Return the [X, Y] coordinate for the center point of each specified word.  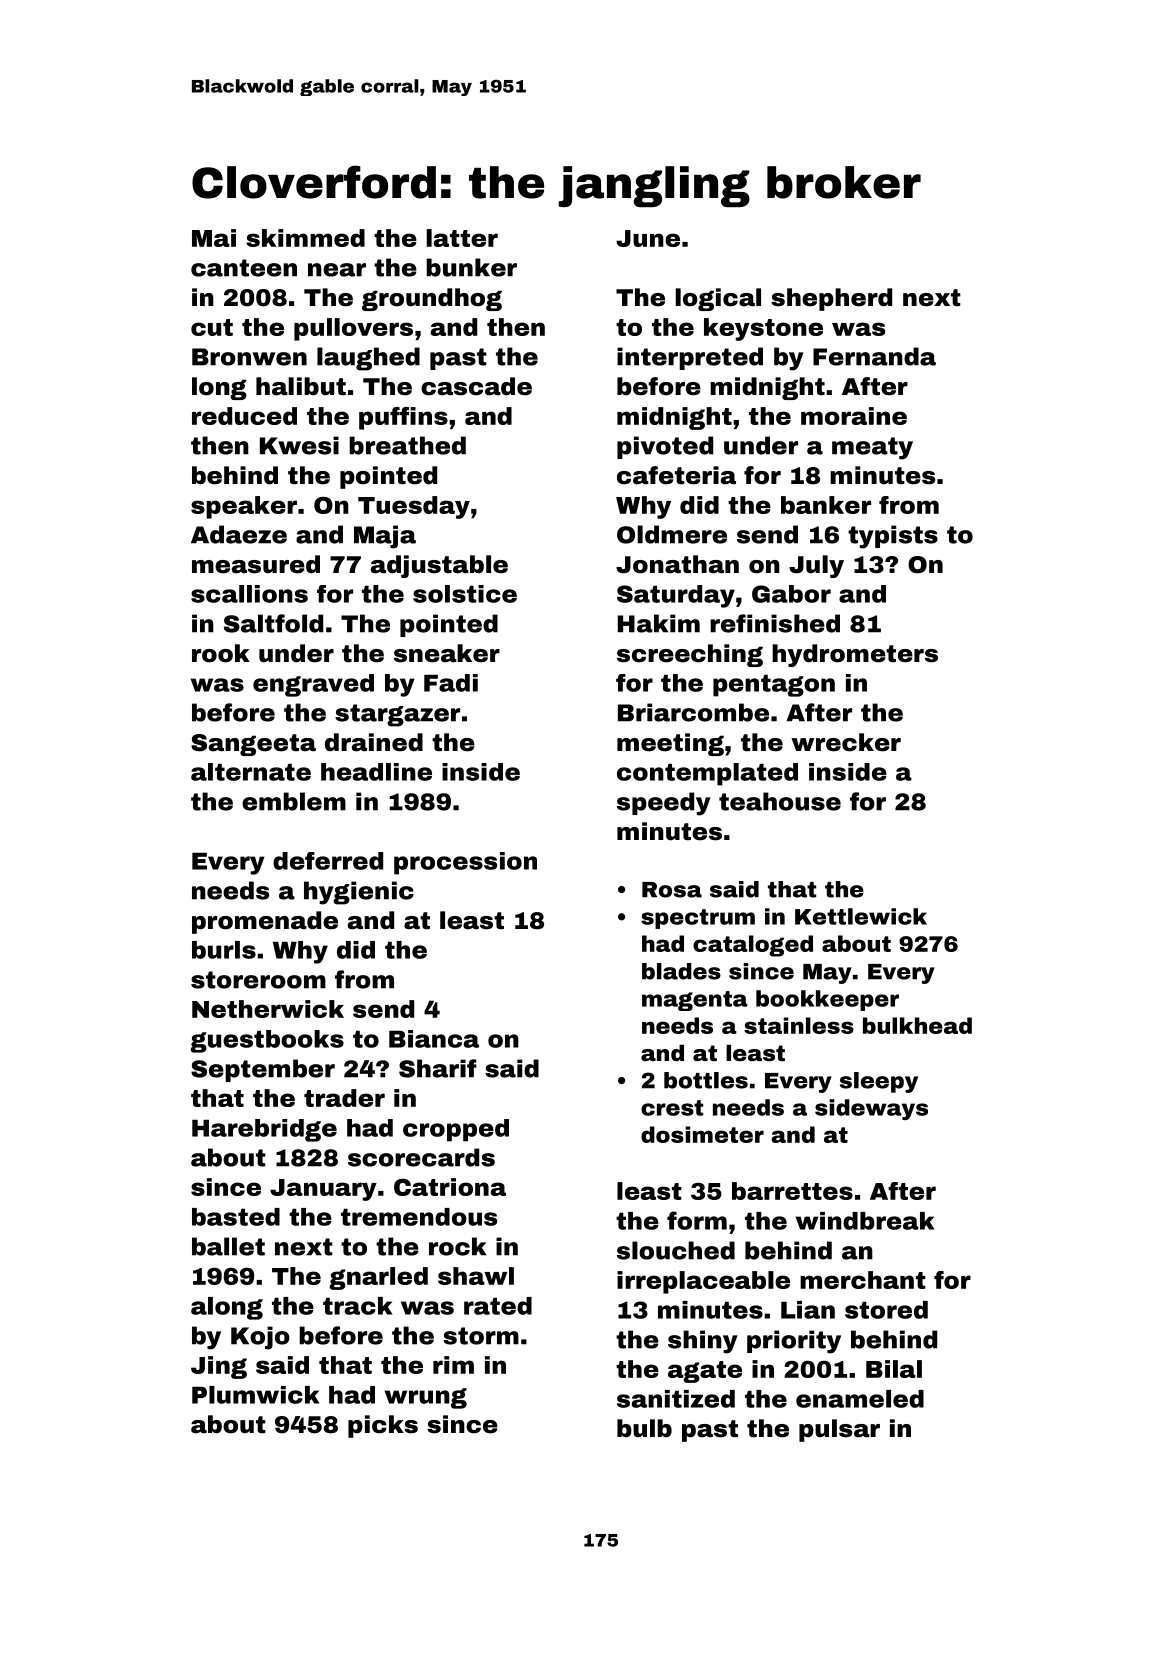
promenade [265, 922]
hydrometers [855, 655]
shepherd [831, 299]
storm [481, 1336]
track [357, 1306]
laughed [368, 359]
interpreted [690, 358]
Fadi [451, 683]
